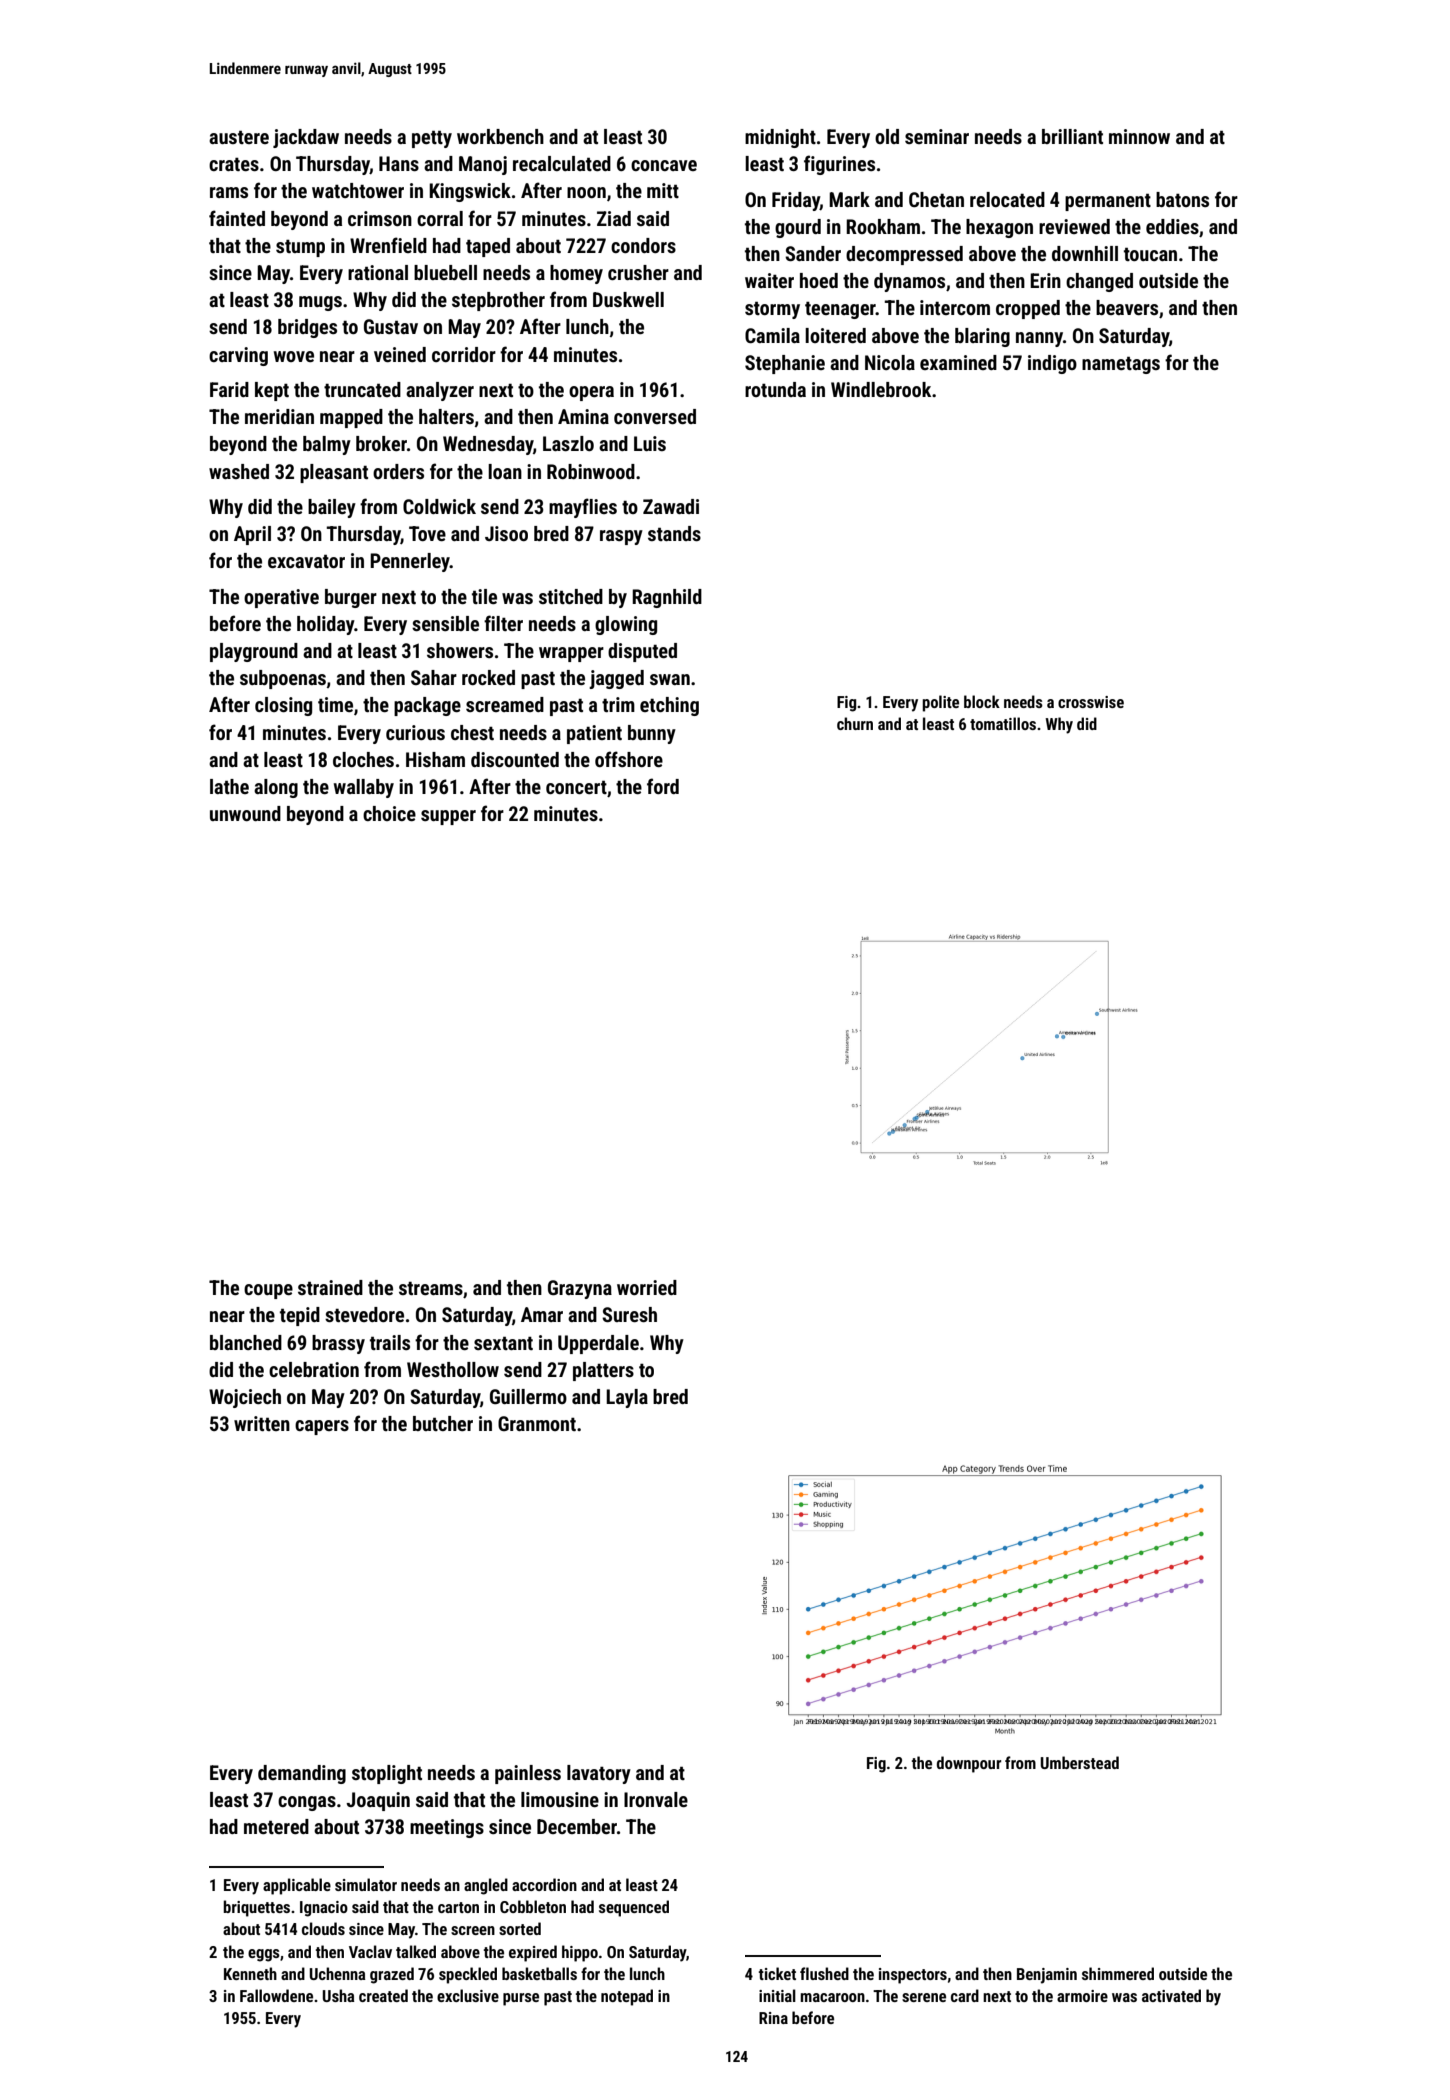  Describe the element at coordinates (339, 1995) in the image. I see `Usha` at that location.
